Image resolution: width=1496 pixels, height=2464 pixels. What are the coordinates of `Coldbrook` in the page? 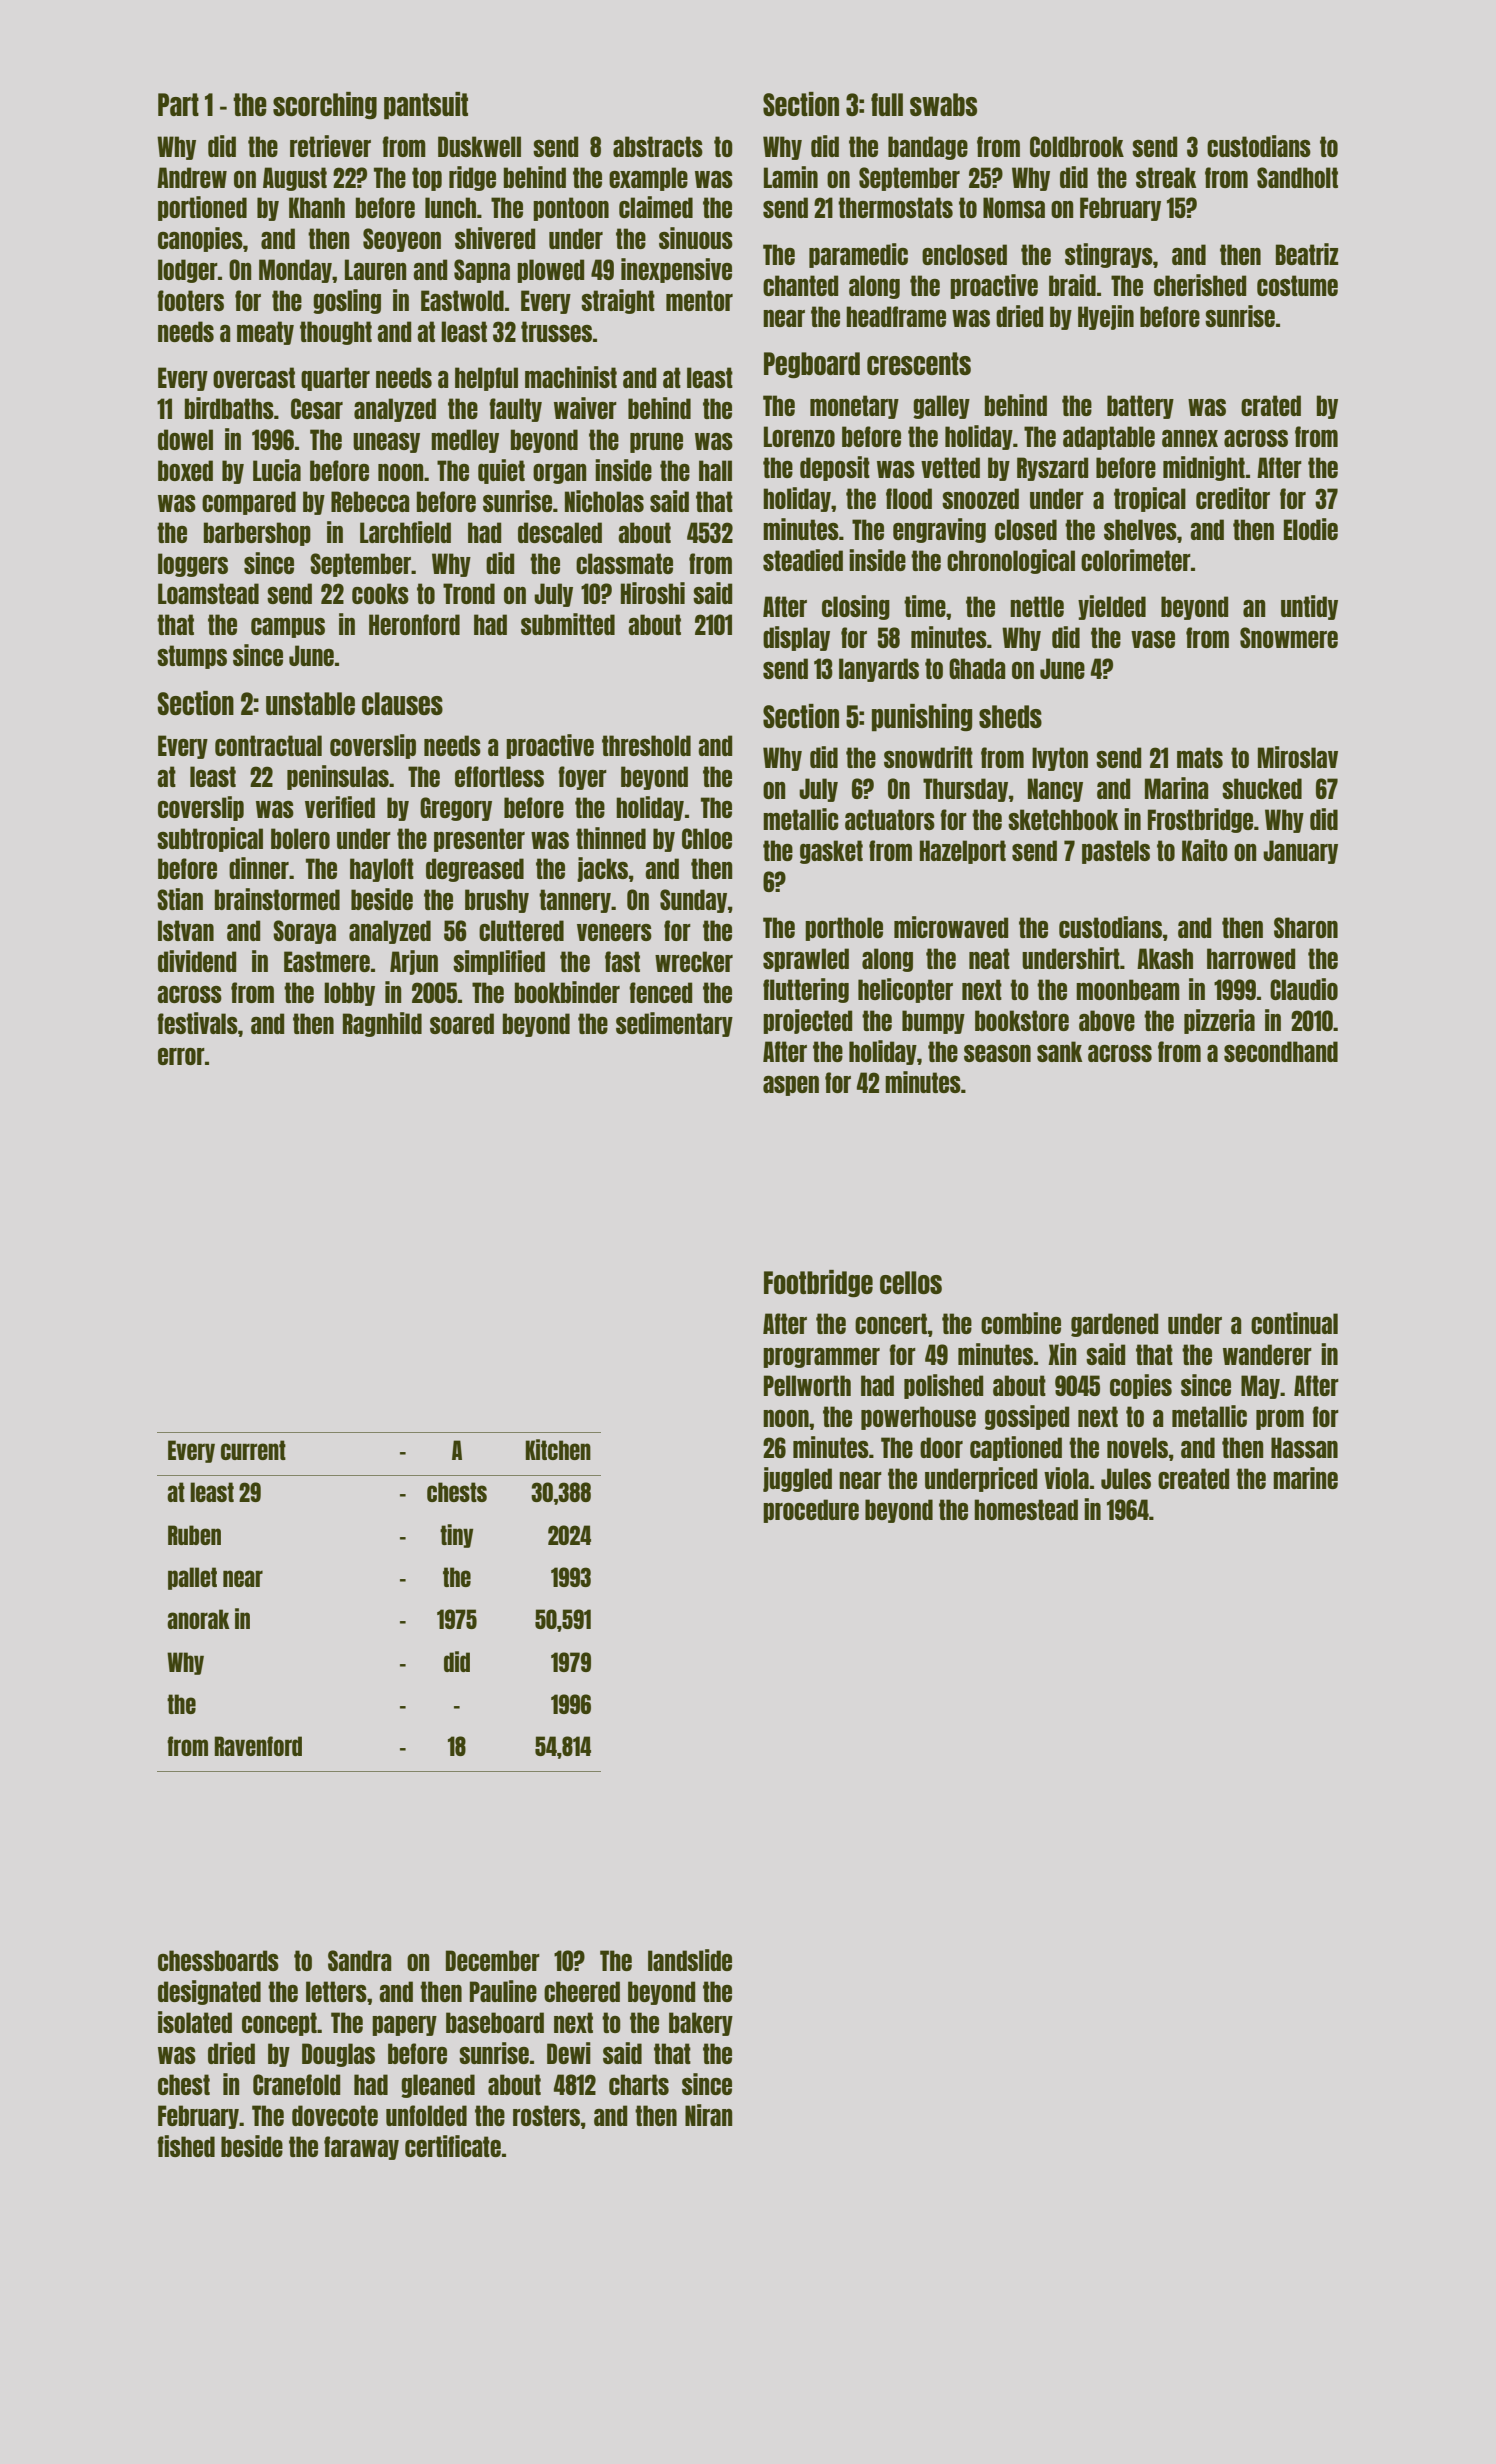 It's located at (1077, 146).
